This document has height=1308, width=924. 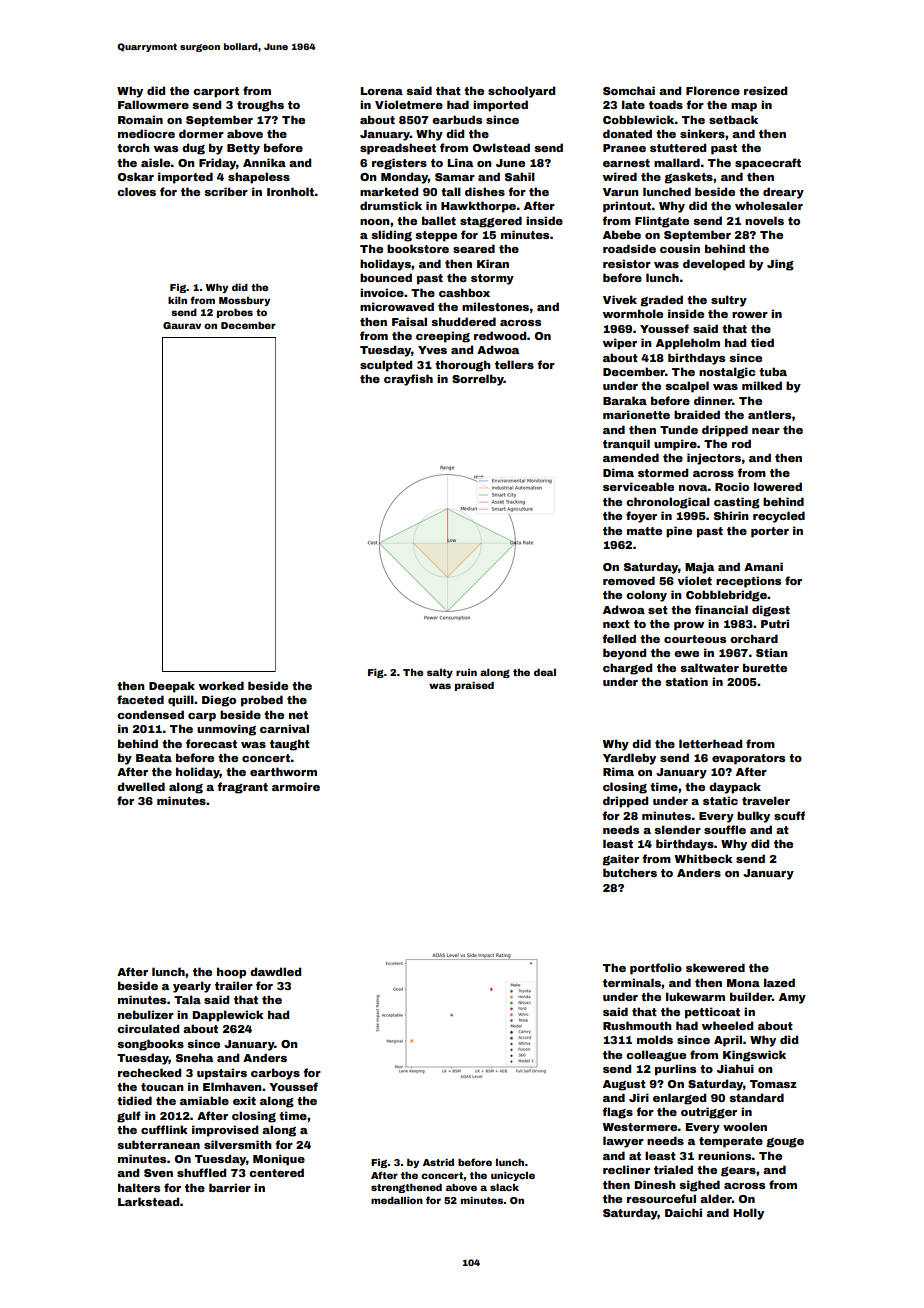 What do you see at coordinates (146, 1014) in the document?
I see `nebulizer` at bounding box center [146, 1014].
